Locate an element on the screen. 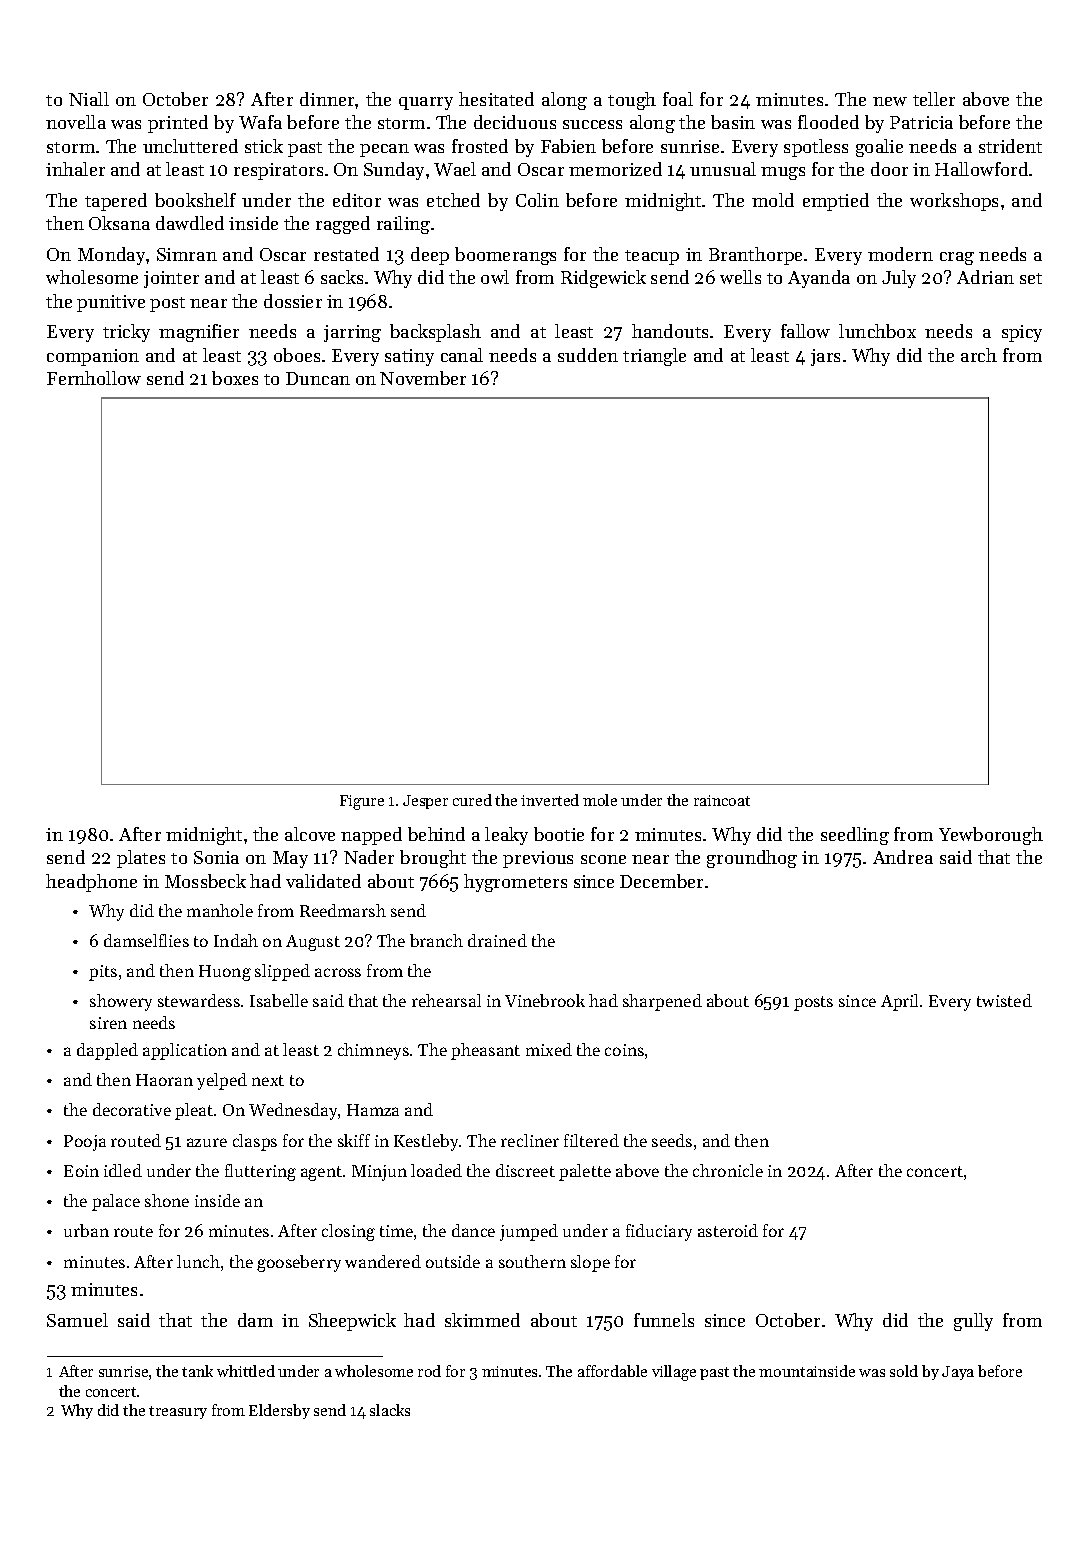 The image size is (1090, 1542). Samuel is located at coordinates (77, 1320).
